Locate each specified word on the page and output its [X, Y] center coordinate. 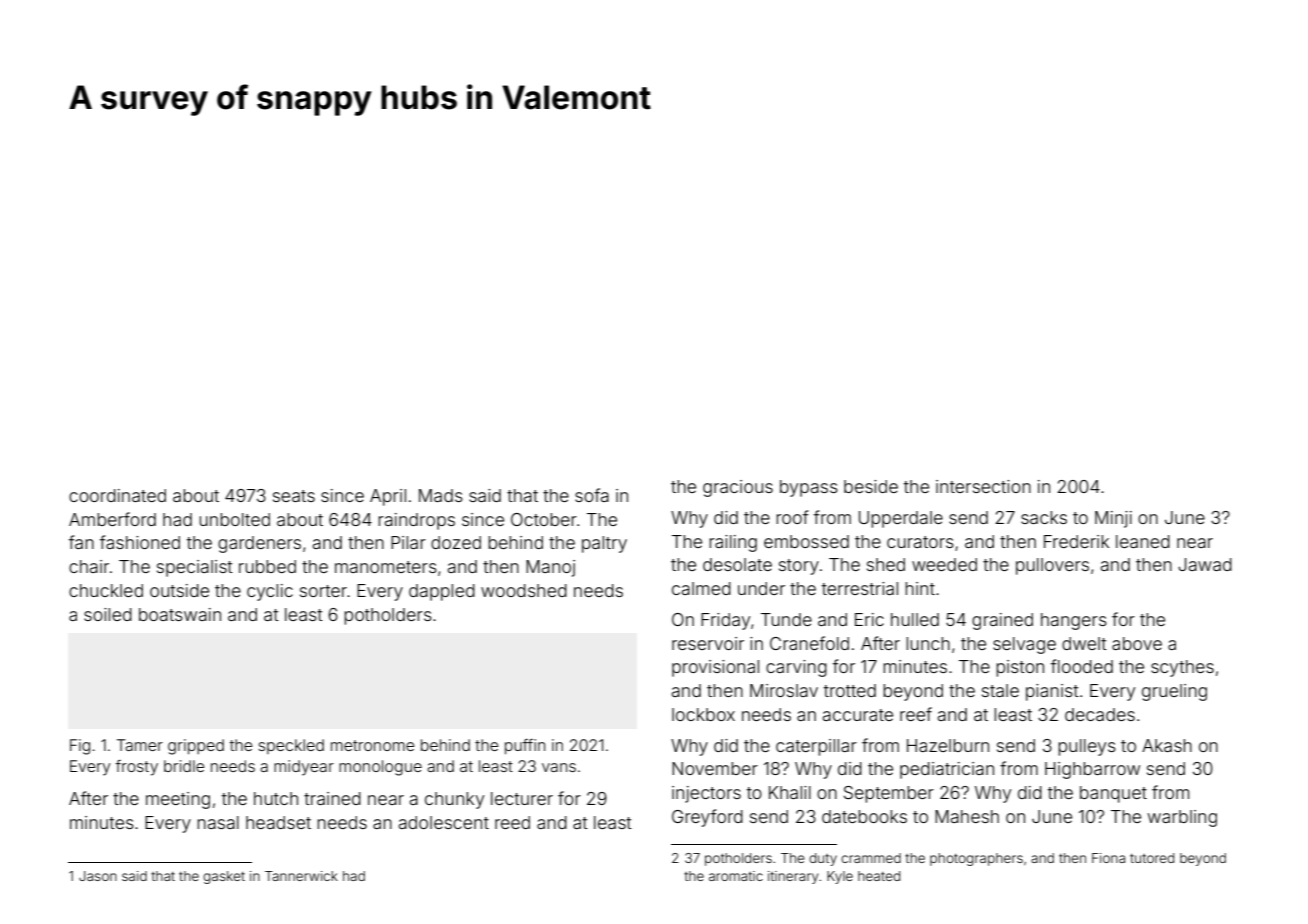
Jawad [1205, 564]
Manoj [550, 568]
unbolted [234, 519]
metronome [372, 745]
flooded [1082, 666]
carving [796, 668]
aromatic [736, 876]
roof [792, 517]
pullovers [1052, 566]
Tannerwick [301, 876]
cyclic [270, 592]
